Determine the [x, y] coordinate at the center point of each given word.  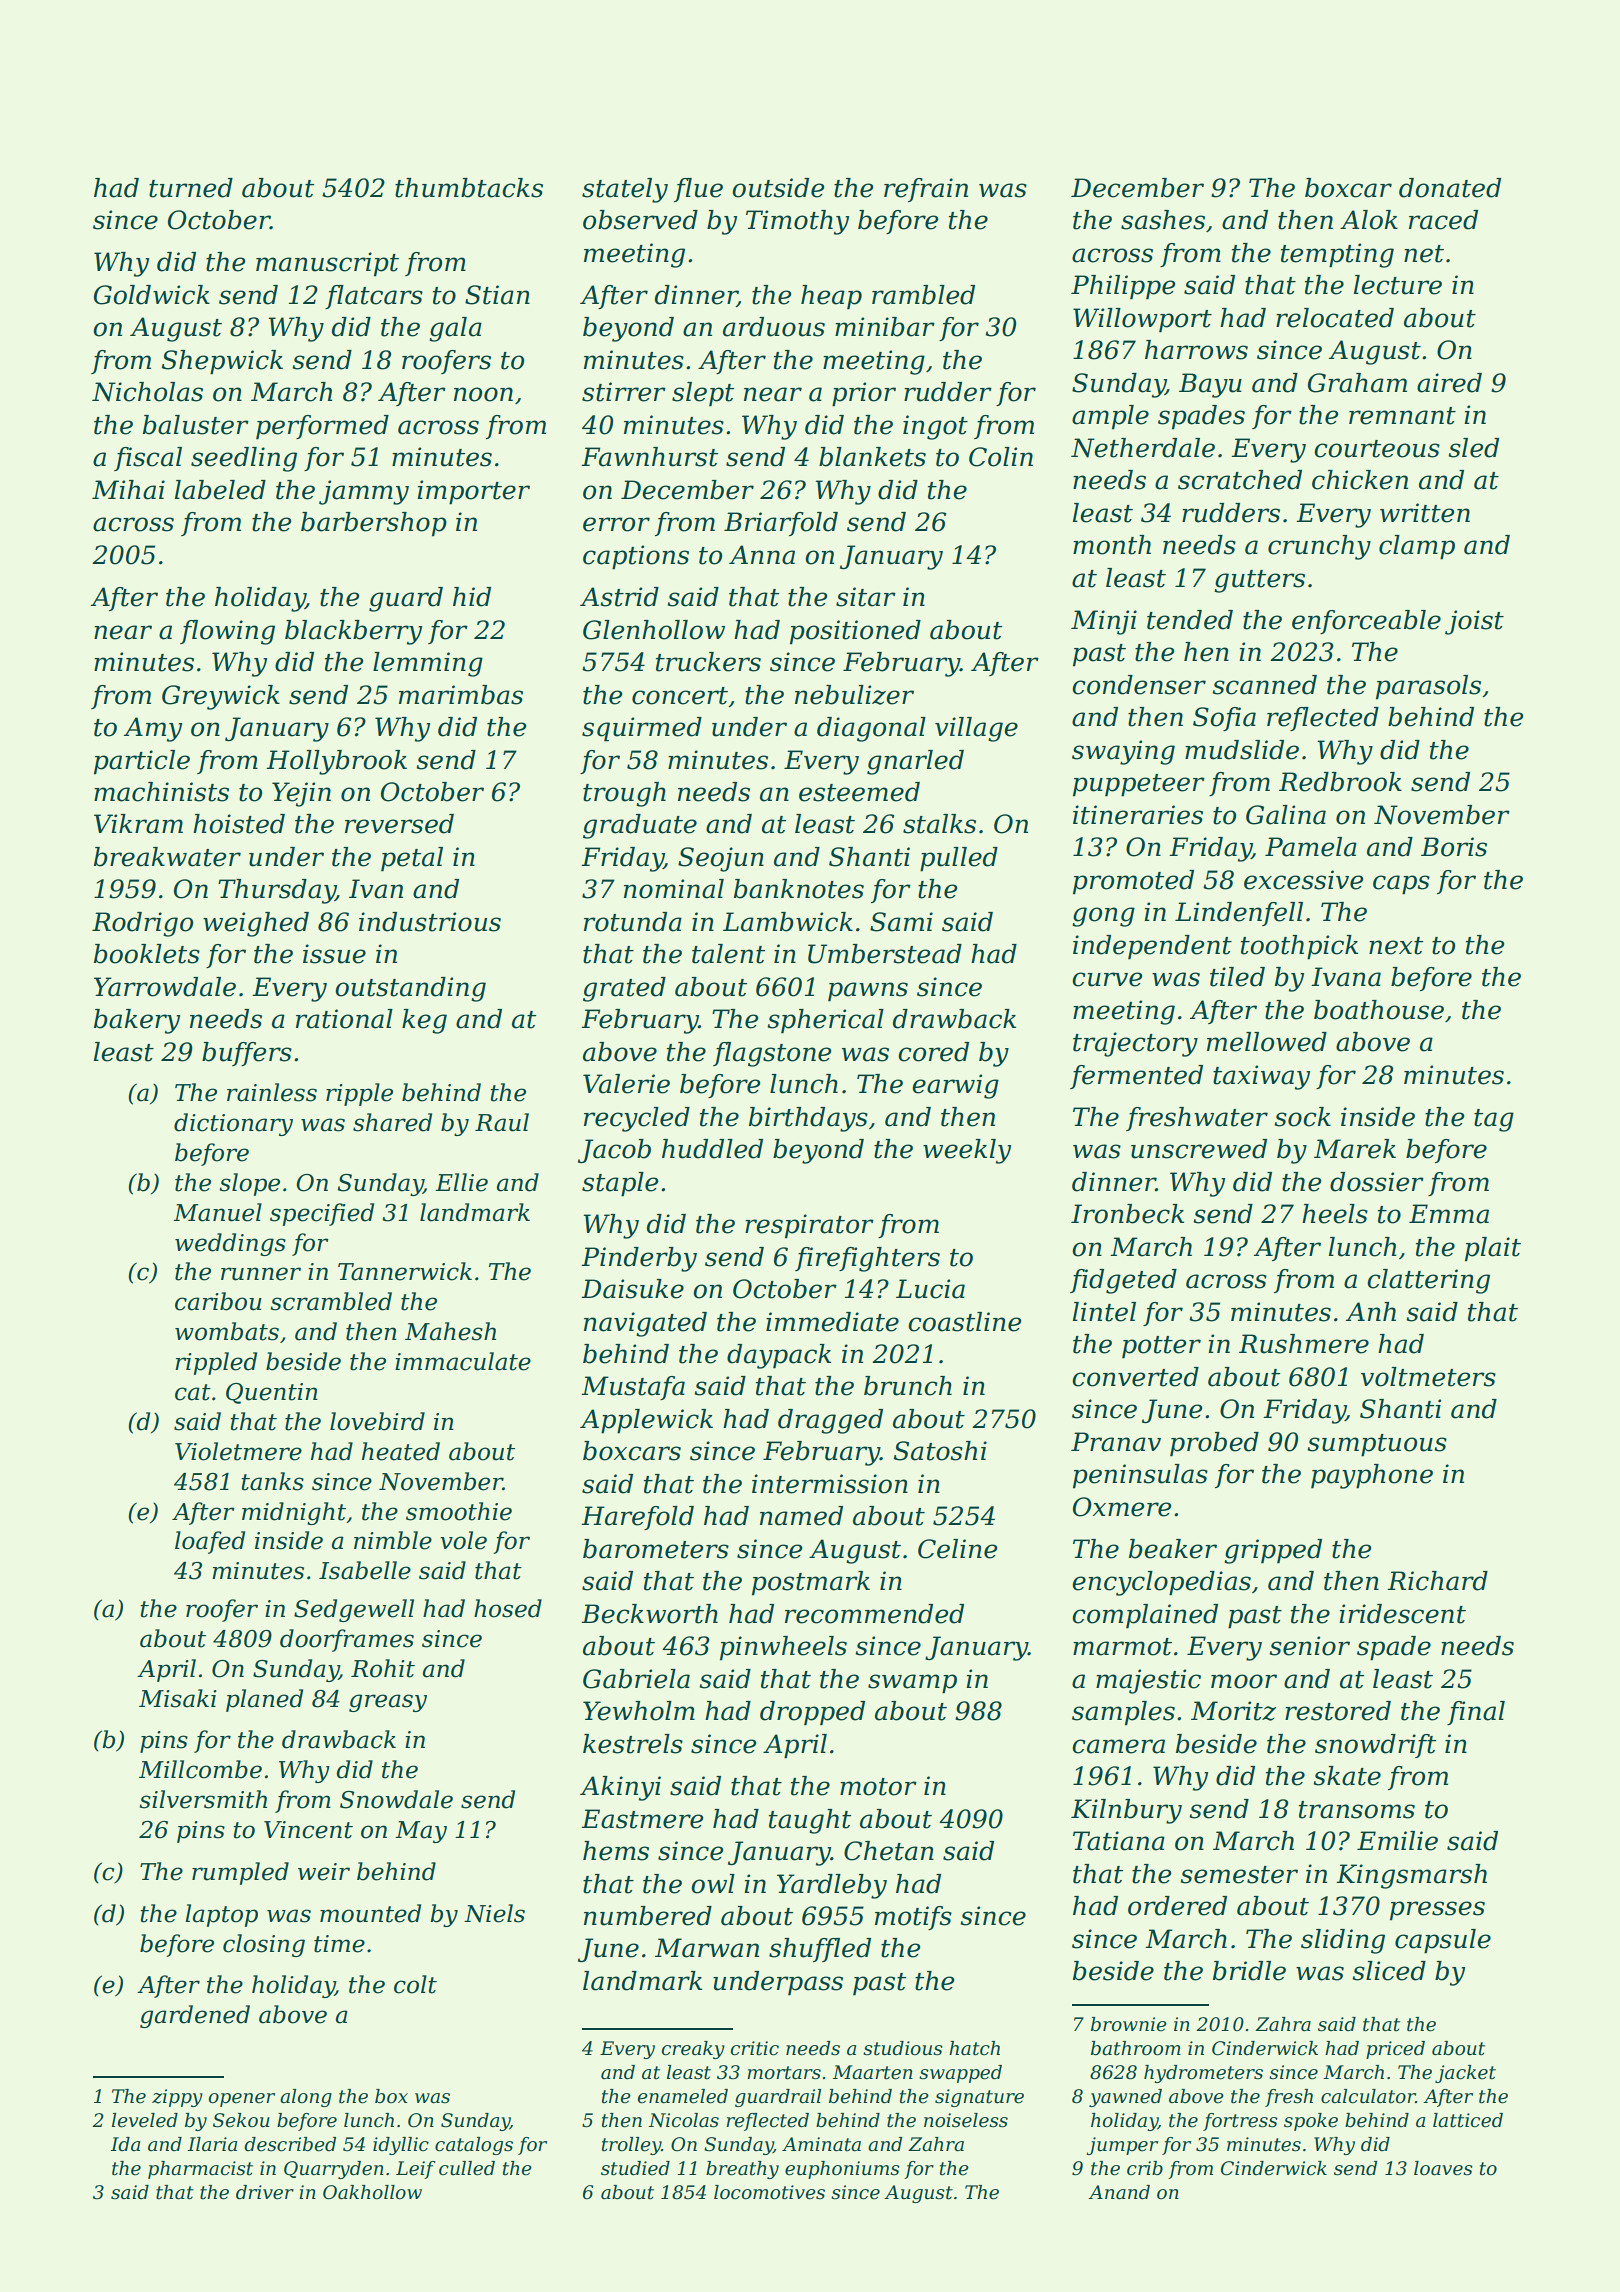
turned [191, 188]
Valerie [626, 1084]
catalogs [474, 2146]
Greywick [221, 697]
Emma [1449, 1214]
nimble [393, 1540]
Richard [1437, 1581]
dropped [812, 1713]
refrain [926, 190]
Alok [1369, 220]
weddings [230, 1244]
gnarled [915, 762]
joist [1474, 622]
